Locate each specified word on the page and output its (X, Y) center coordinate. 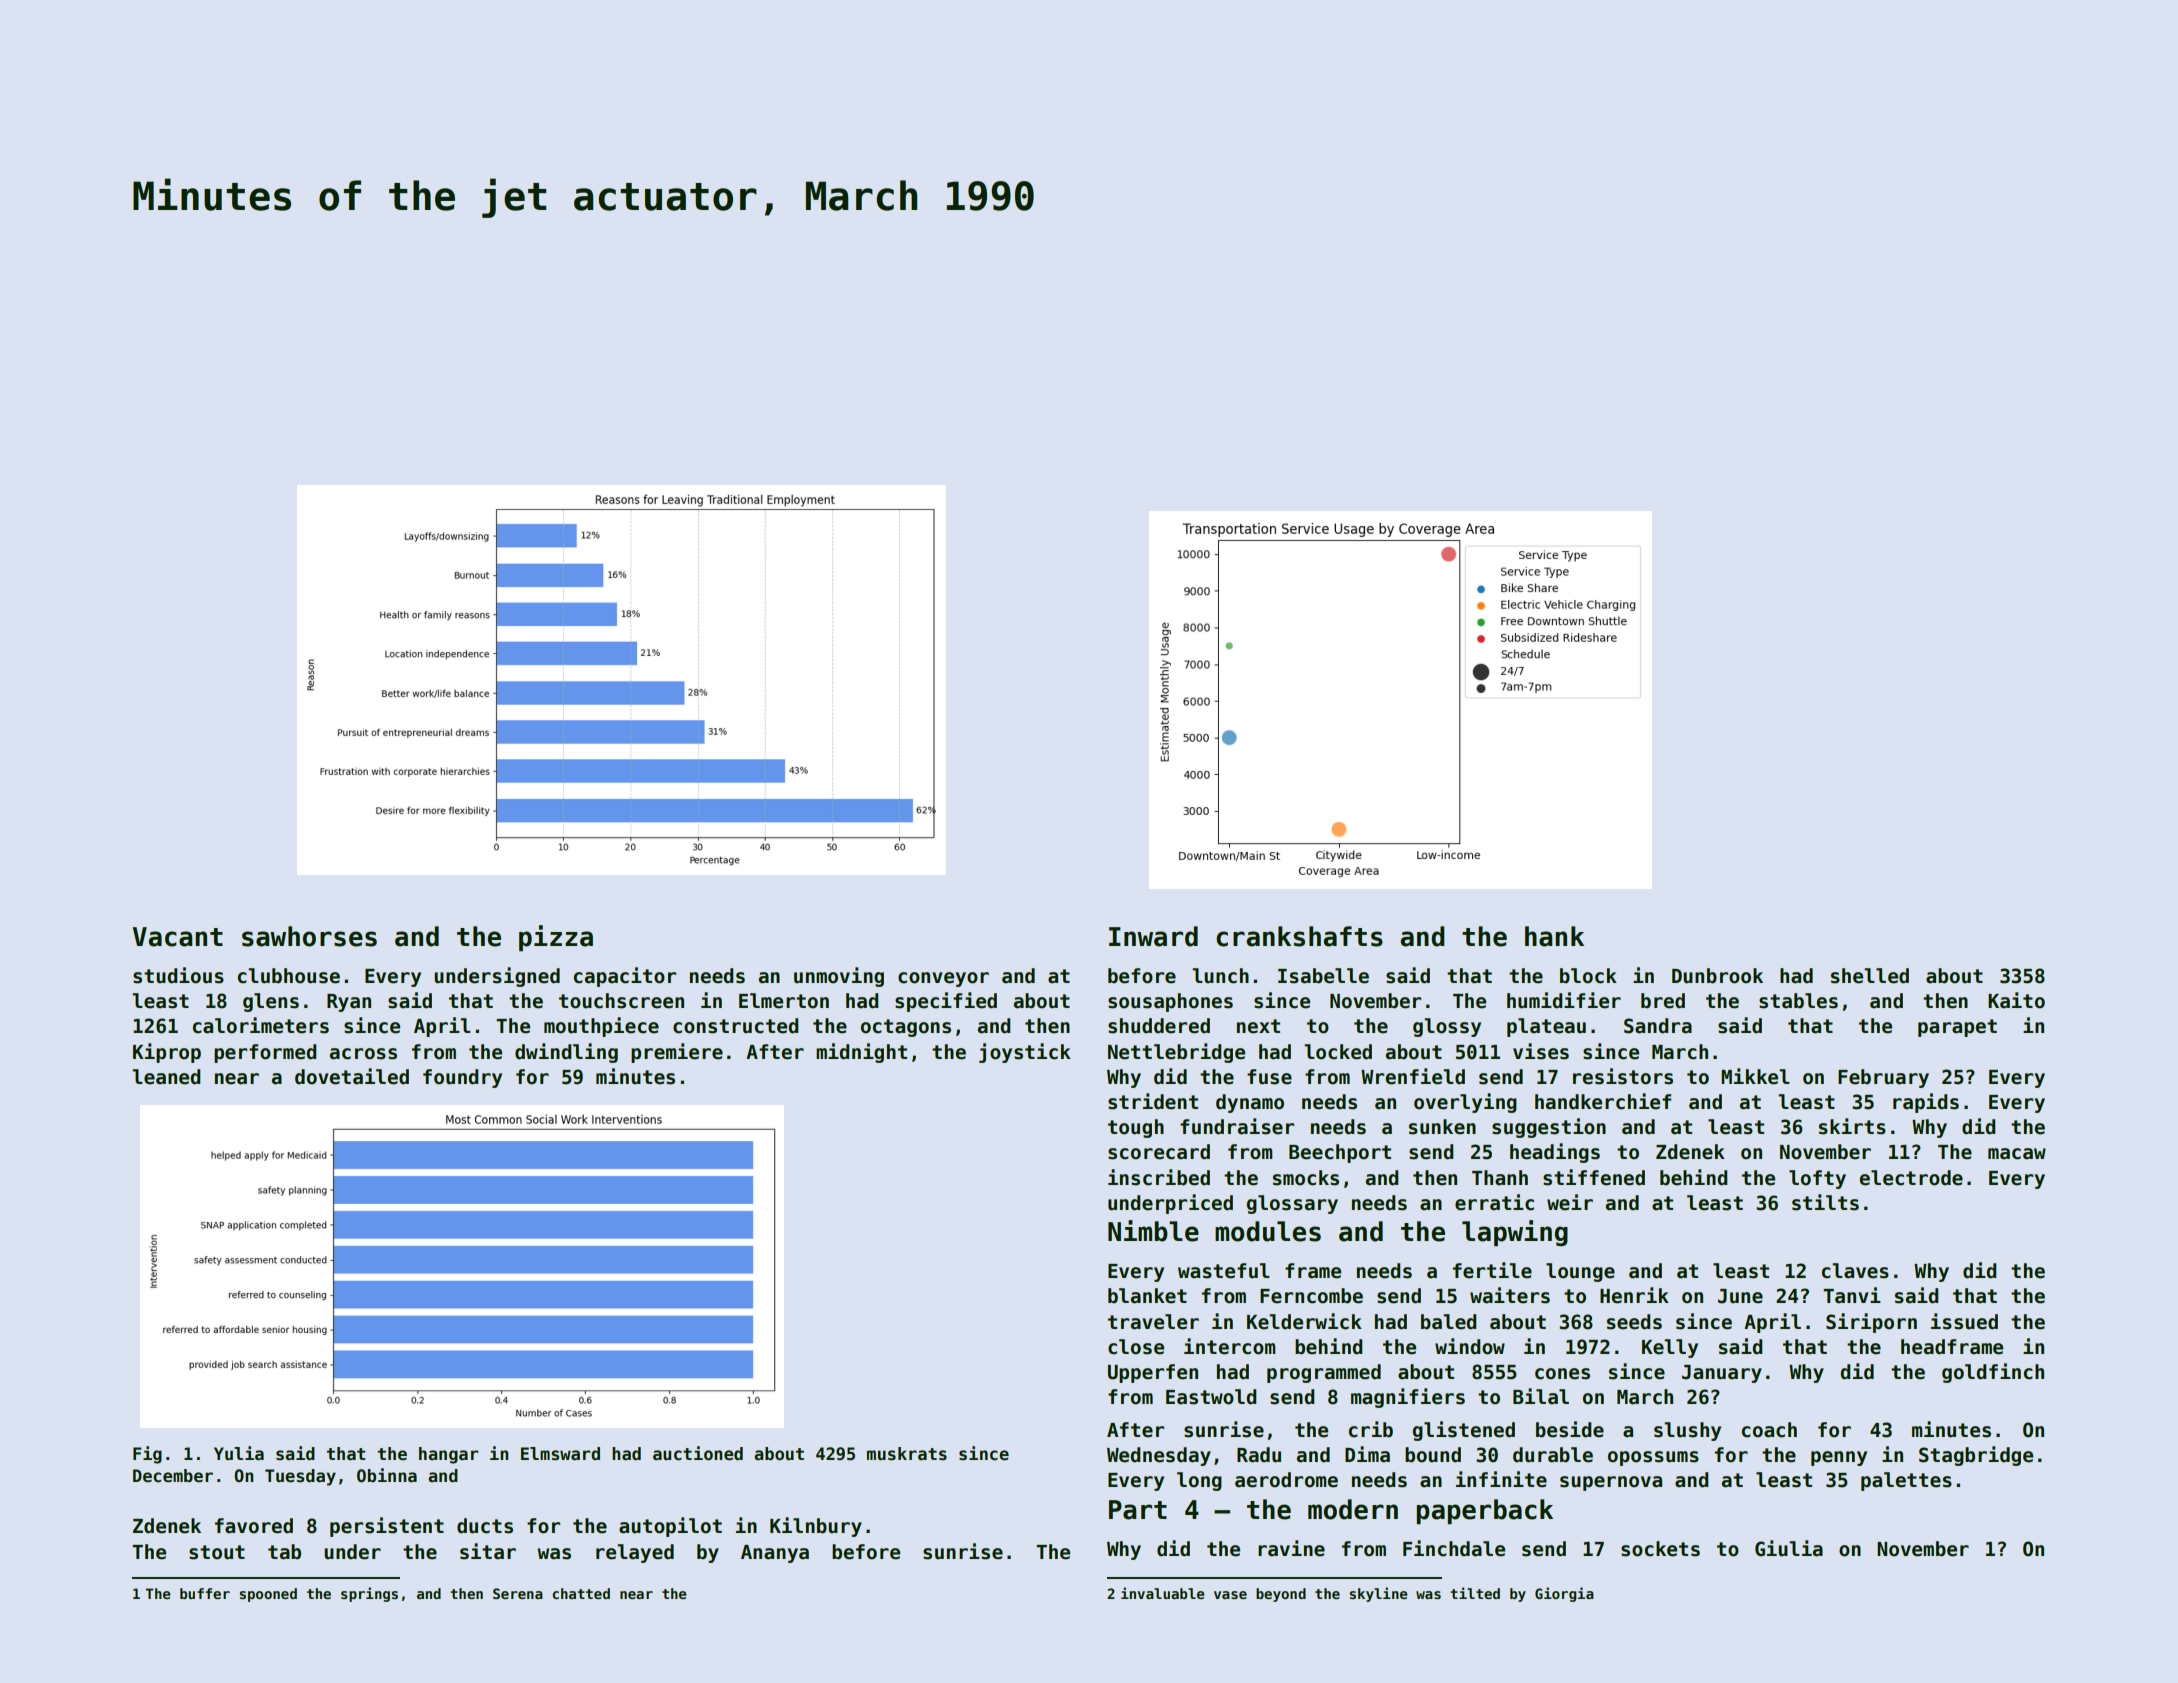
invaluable (1163, 1593)
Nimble (1153, 1231)
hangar (449, 1455)
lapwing (1515, 1233)
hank (1554, 936)
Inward (1153, 936)
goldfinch (1993, 1373)
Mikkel (1755, 1076)
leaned (166, 1077)
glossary (1292, 1204)
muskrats (907, 1454)
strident (1153, 1101)
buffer (205, 1593)
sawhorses (309, 936)
